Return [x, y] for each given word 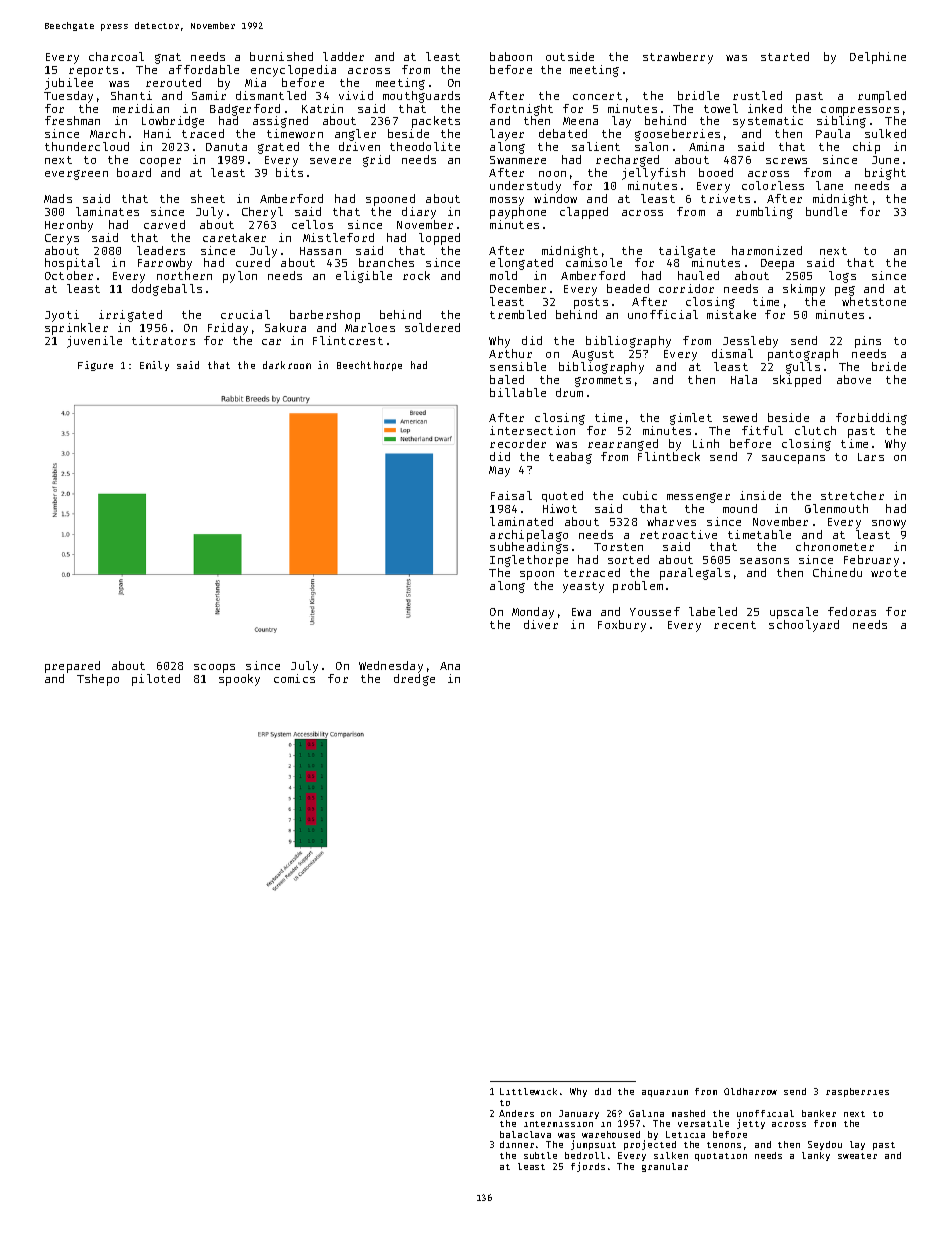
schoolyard [804, 626]
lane [829, 185]
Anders [516, 1113]
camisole [594, 262]
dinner [517, 1144]
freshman [72, 120]
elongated [521, 264]
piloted [156, 680]
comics [294, 678]
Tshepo [98, 680]
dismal [732, 353]
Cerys [62, 239]
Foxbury [622, 626]
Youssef [655, 611]
